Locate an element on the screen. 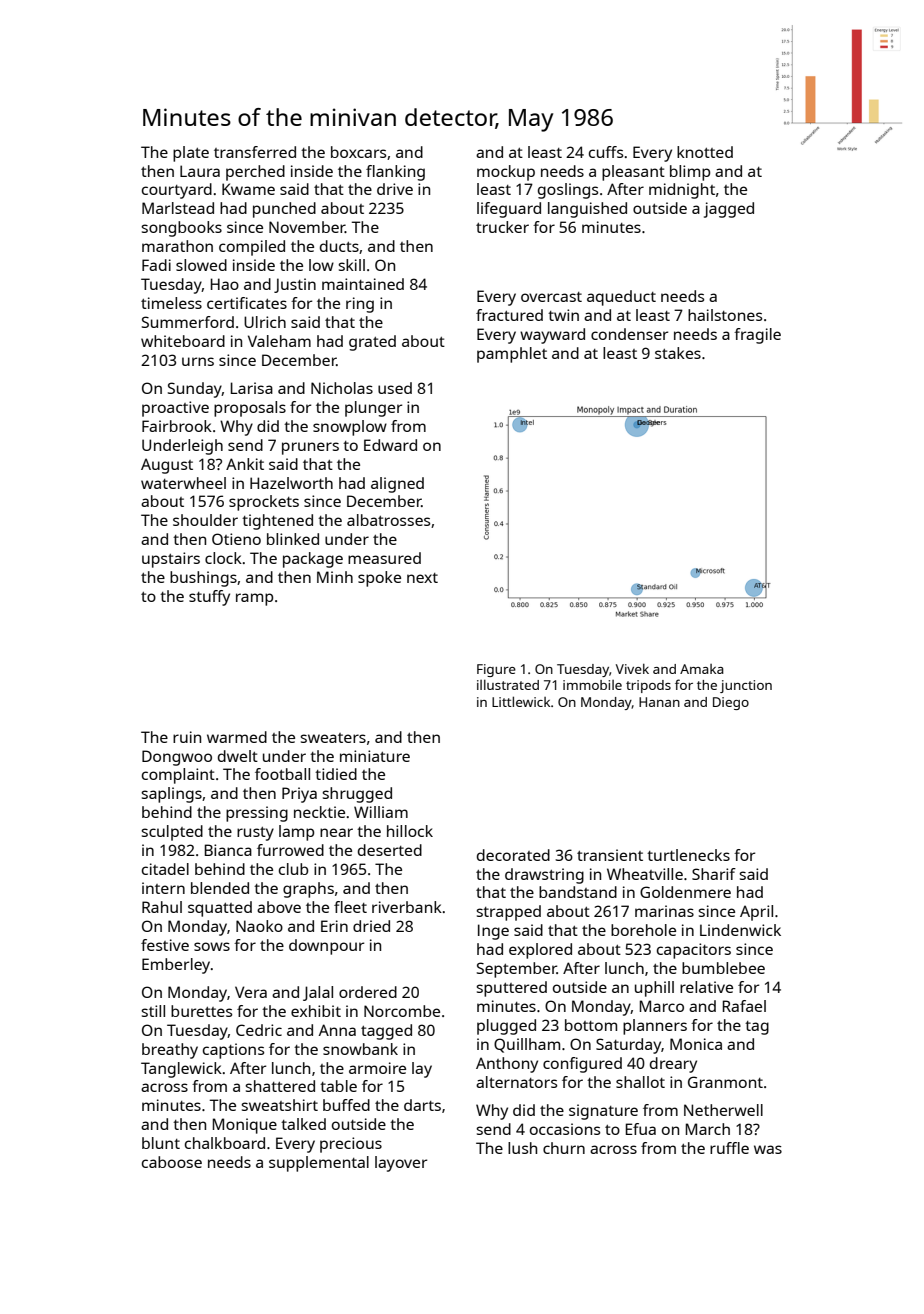  trucker is located at coordinates (502, 227).
